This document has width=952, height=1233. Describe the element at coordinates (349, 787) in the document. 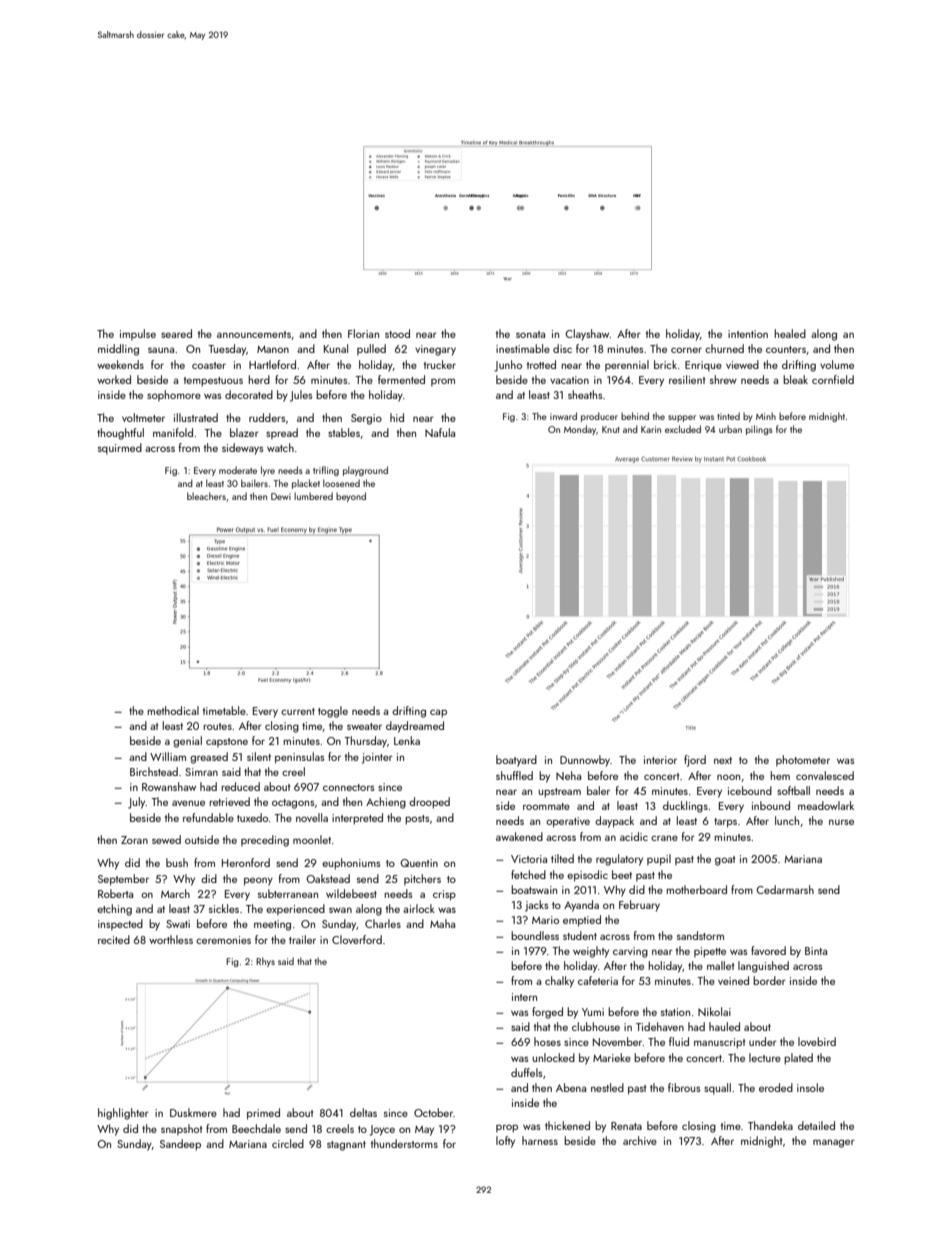

I see `connectors` at that location.
